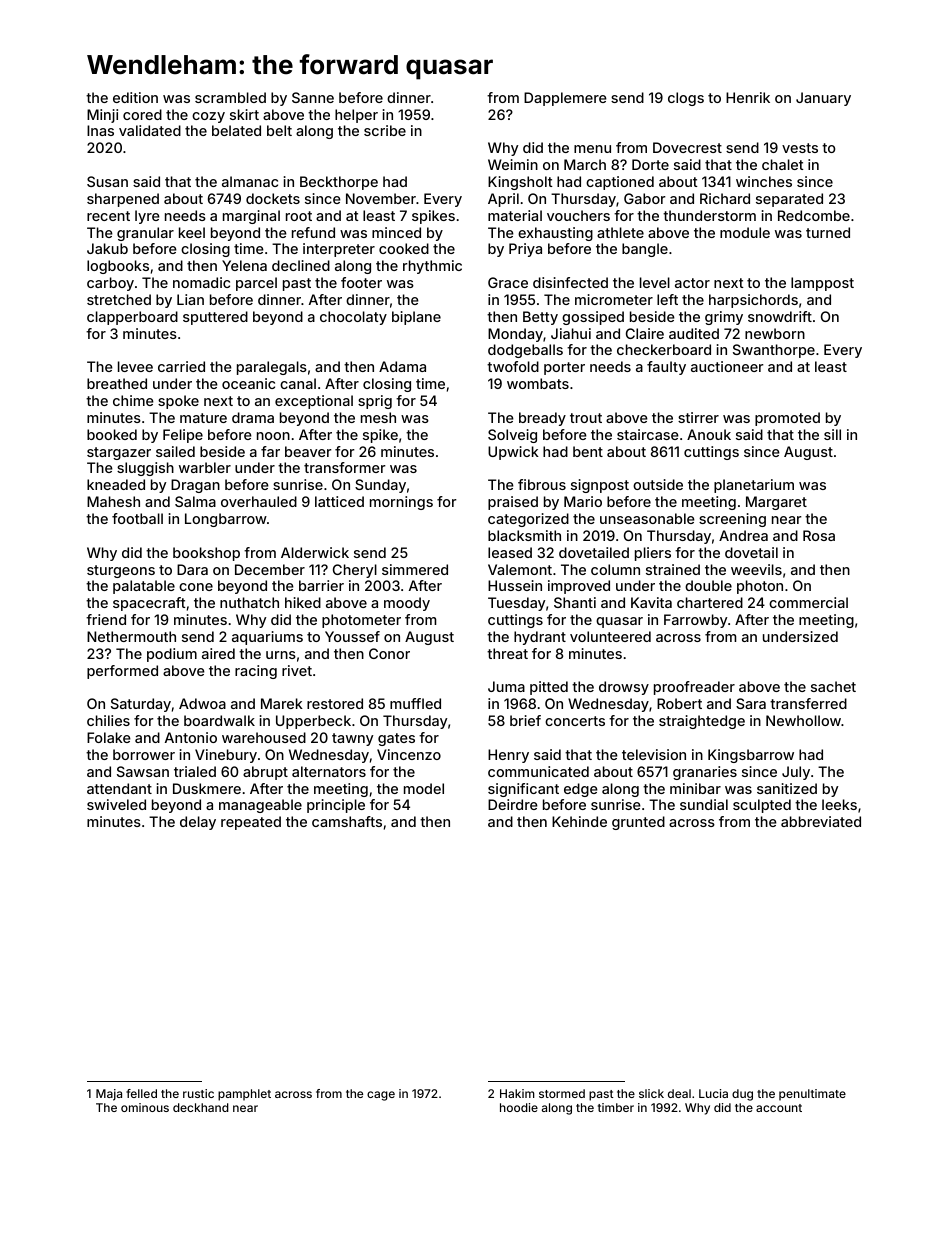  Describe the element at coordinates (432, 267) in the page. I see `rhythmic` at that location.
